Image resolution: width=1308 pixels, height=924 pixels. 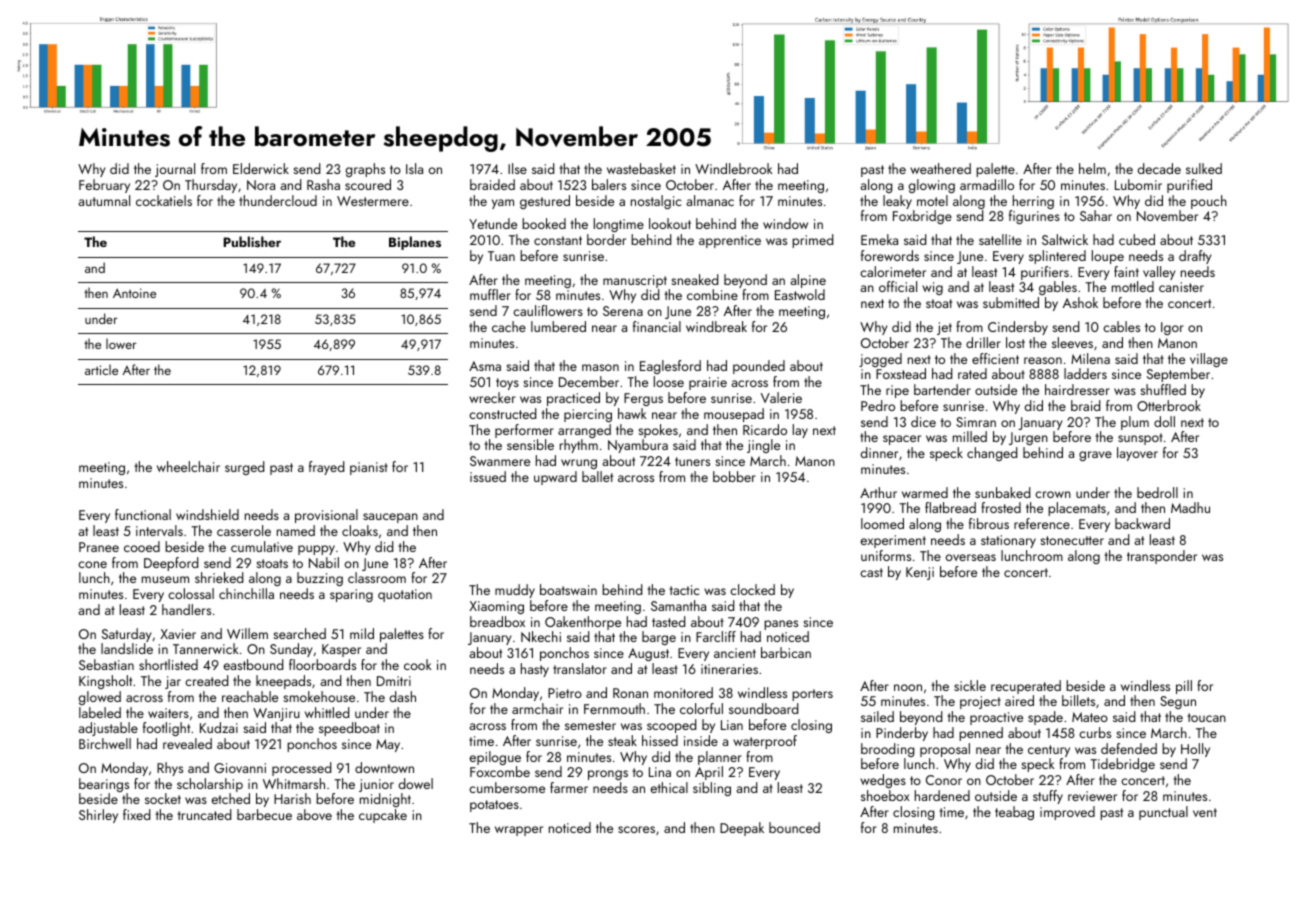 I want to click on financial, so click(x=657, y=326).
